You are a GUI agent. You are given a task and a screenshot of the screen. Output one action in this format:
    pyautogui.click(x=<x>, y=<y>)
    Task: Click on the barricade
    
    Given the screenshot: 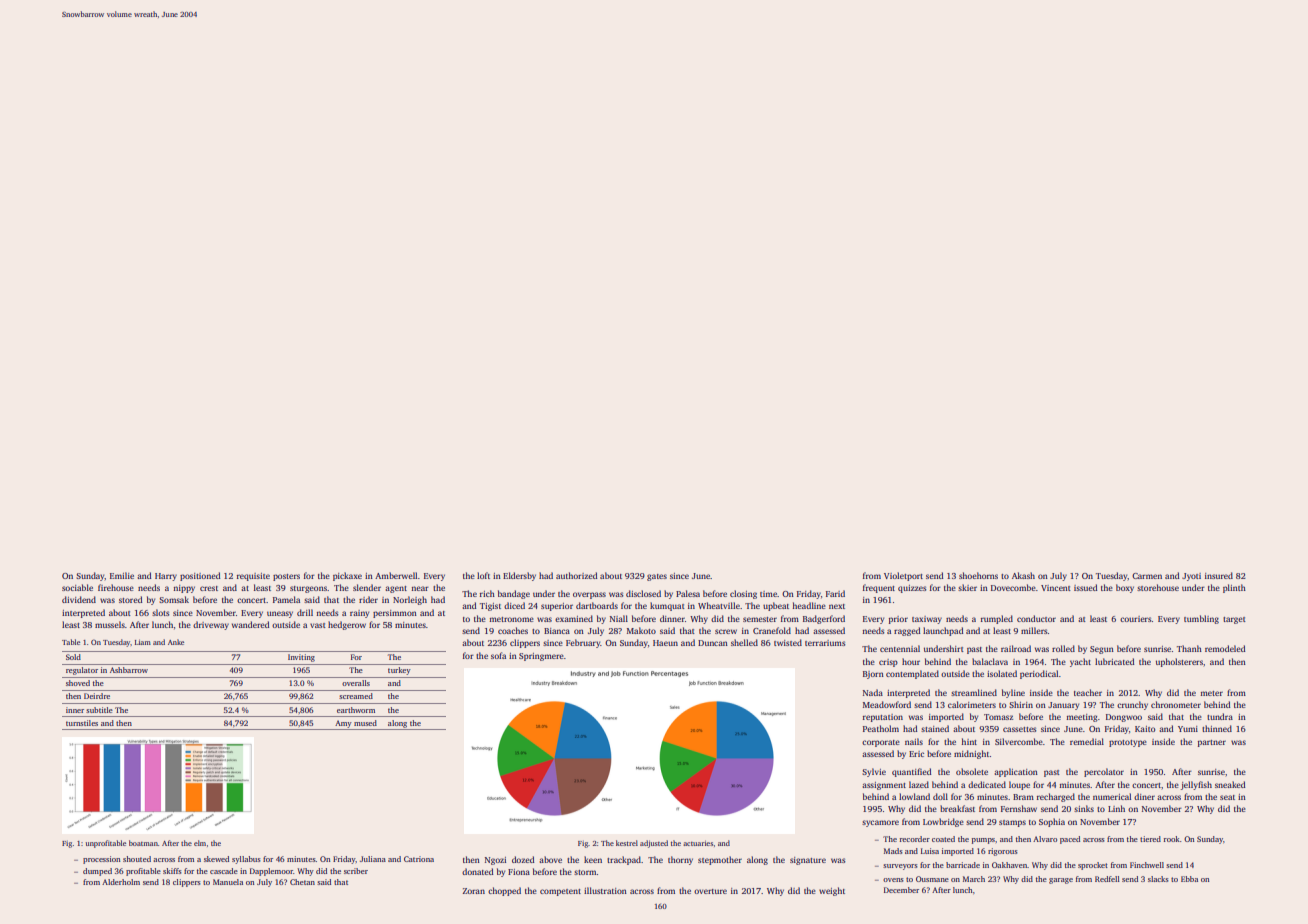 What is the action you would take?
    pyautogui.click(x=963, y=865)
